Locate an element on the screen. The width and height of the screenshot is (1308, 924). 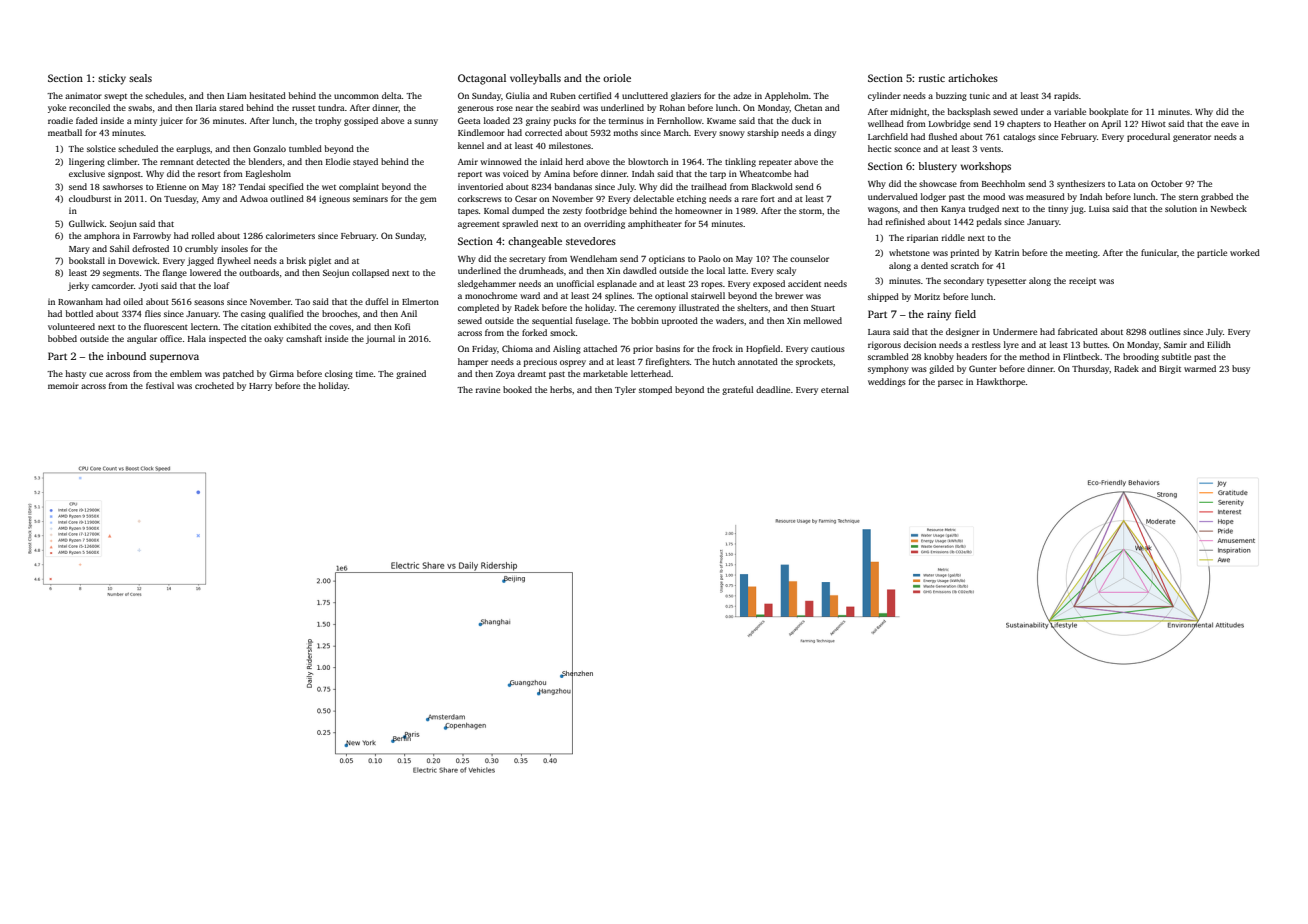
illustrated is located at coordinates (699, 307).
